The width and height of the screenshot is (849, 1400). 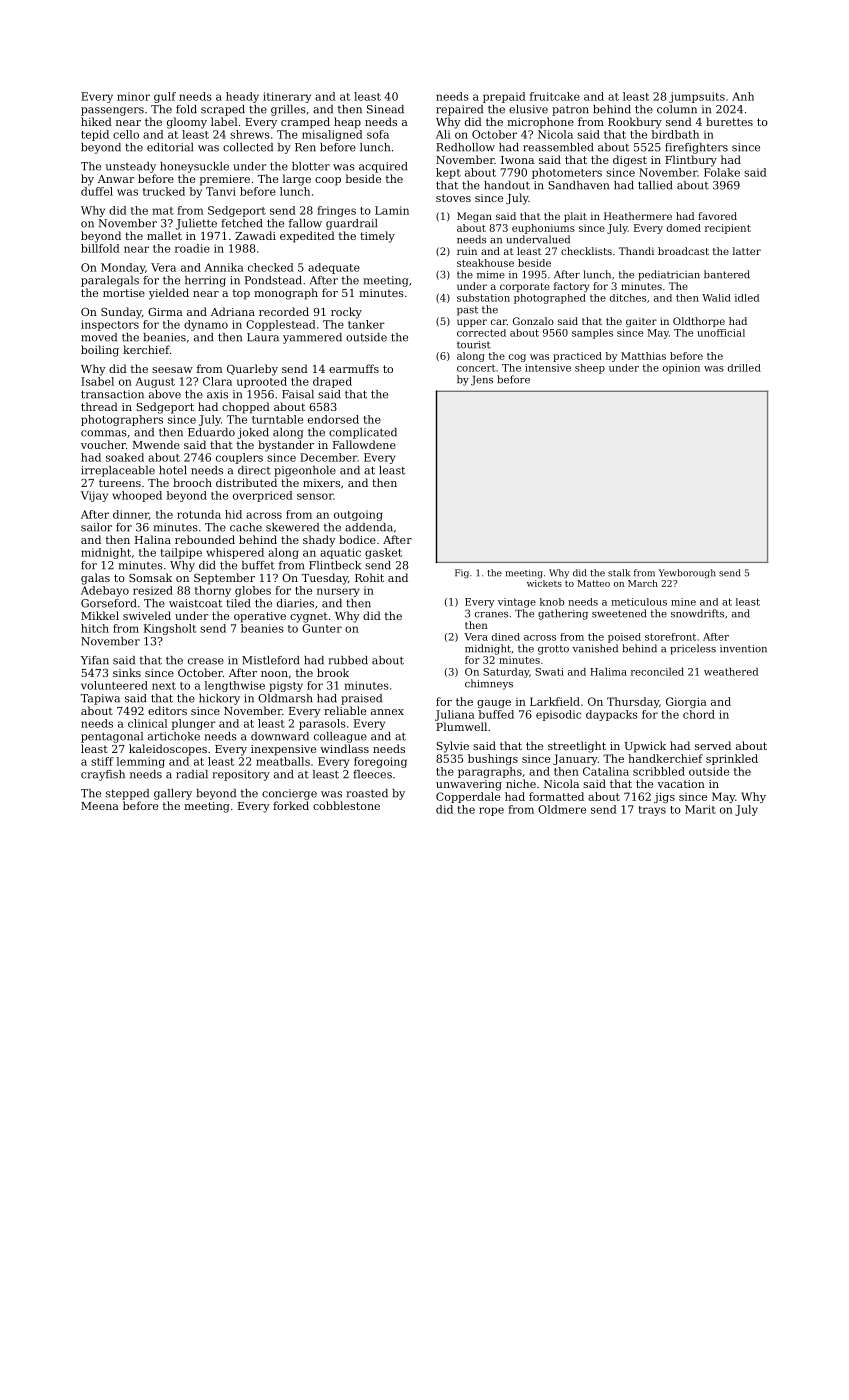 I want to click on meatballs, so click(x=283, y=761).
